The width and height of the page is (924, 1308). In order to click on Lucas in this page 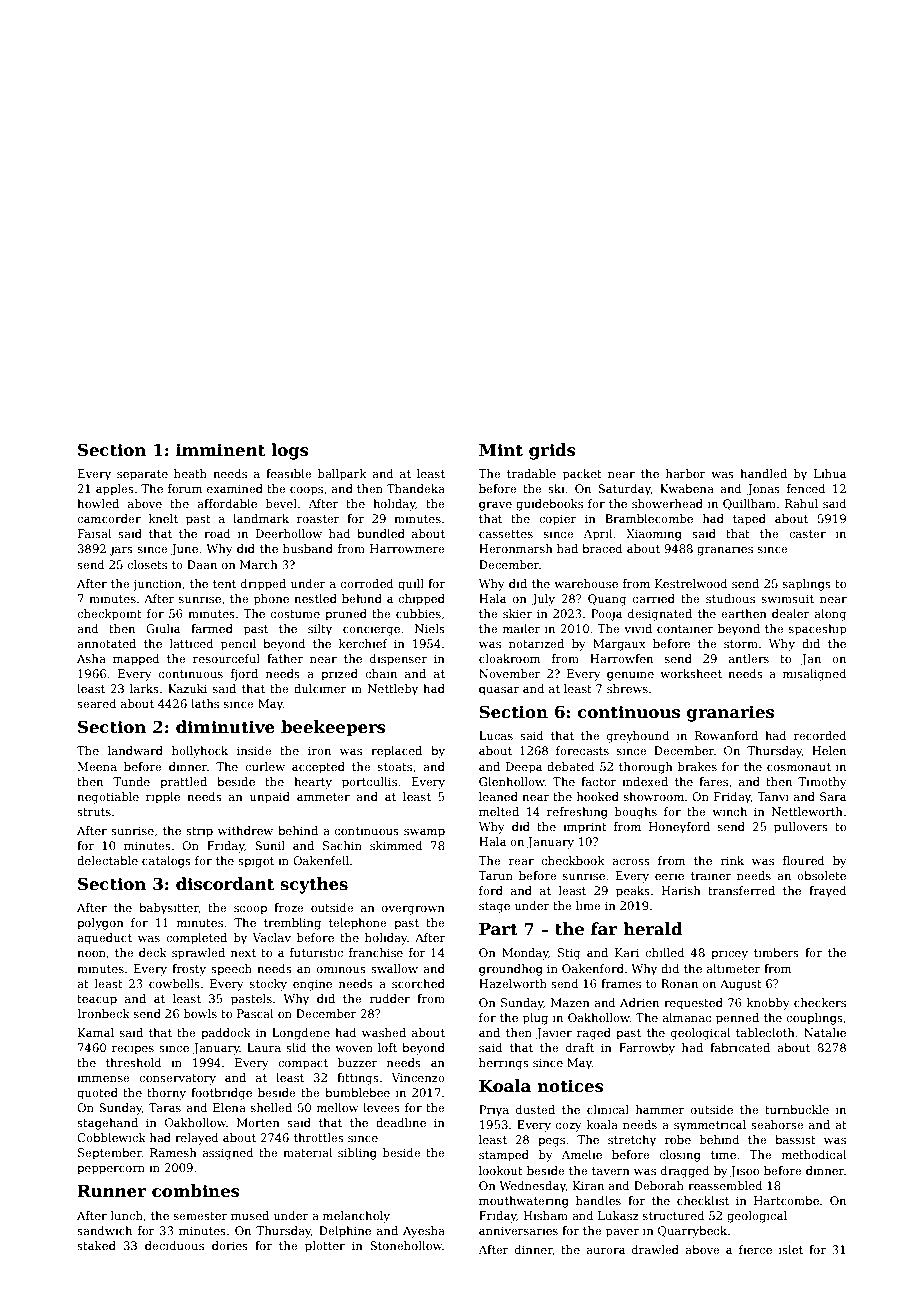, I will do `click(496, 735)`.
